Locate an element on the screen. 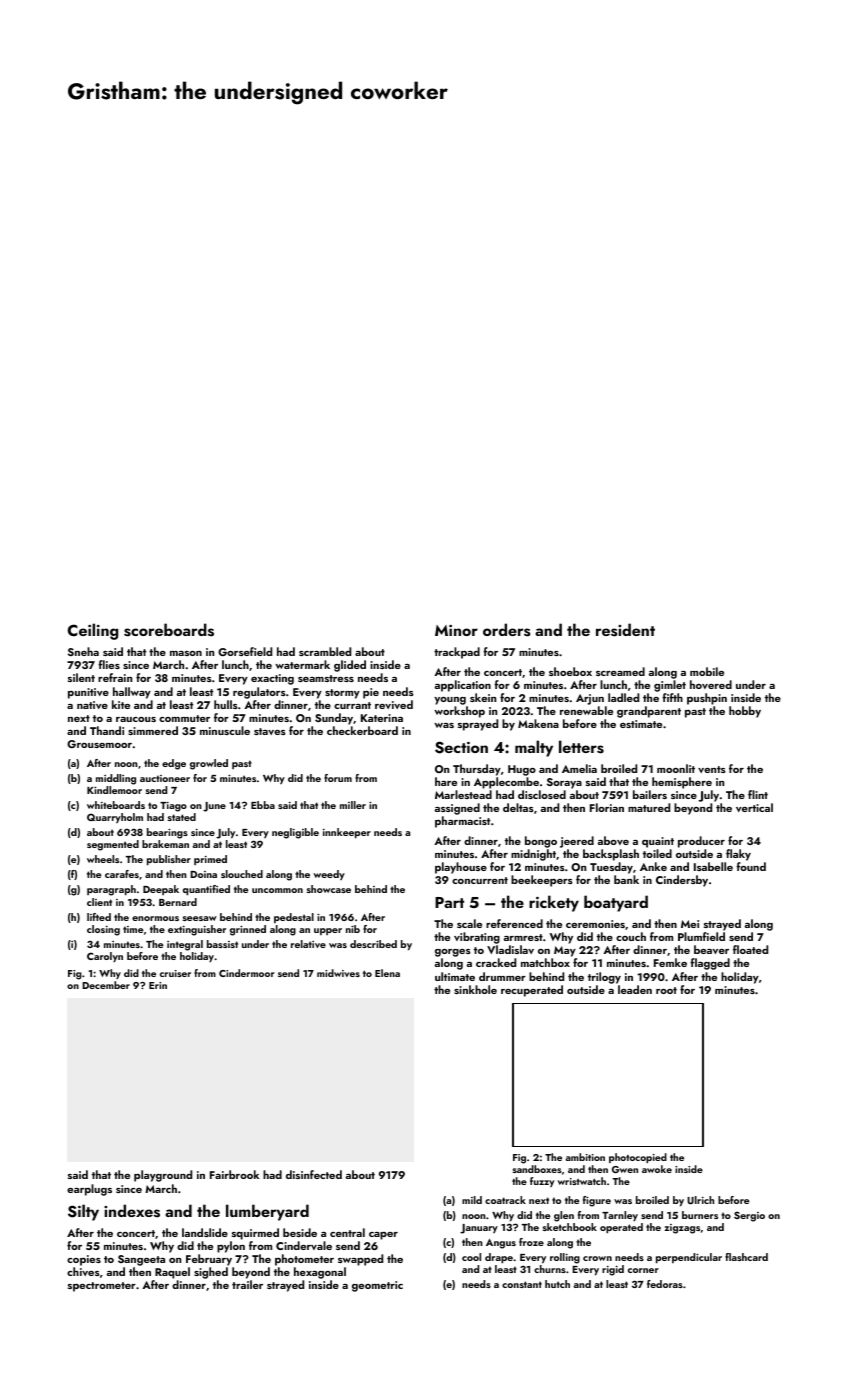 This screenshot has height=1400, width=849. growled is located at coordinates (209, 764).
